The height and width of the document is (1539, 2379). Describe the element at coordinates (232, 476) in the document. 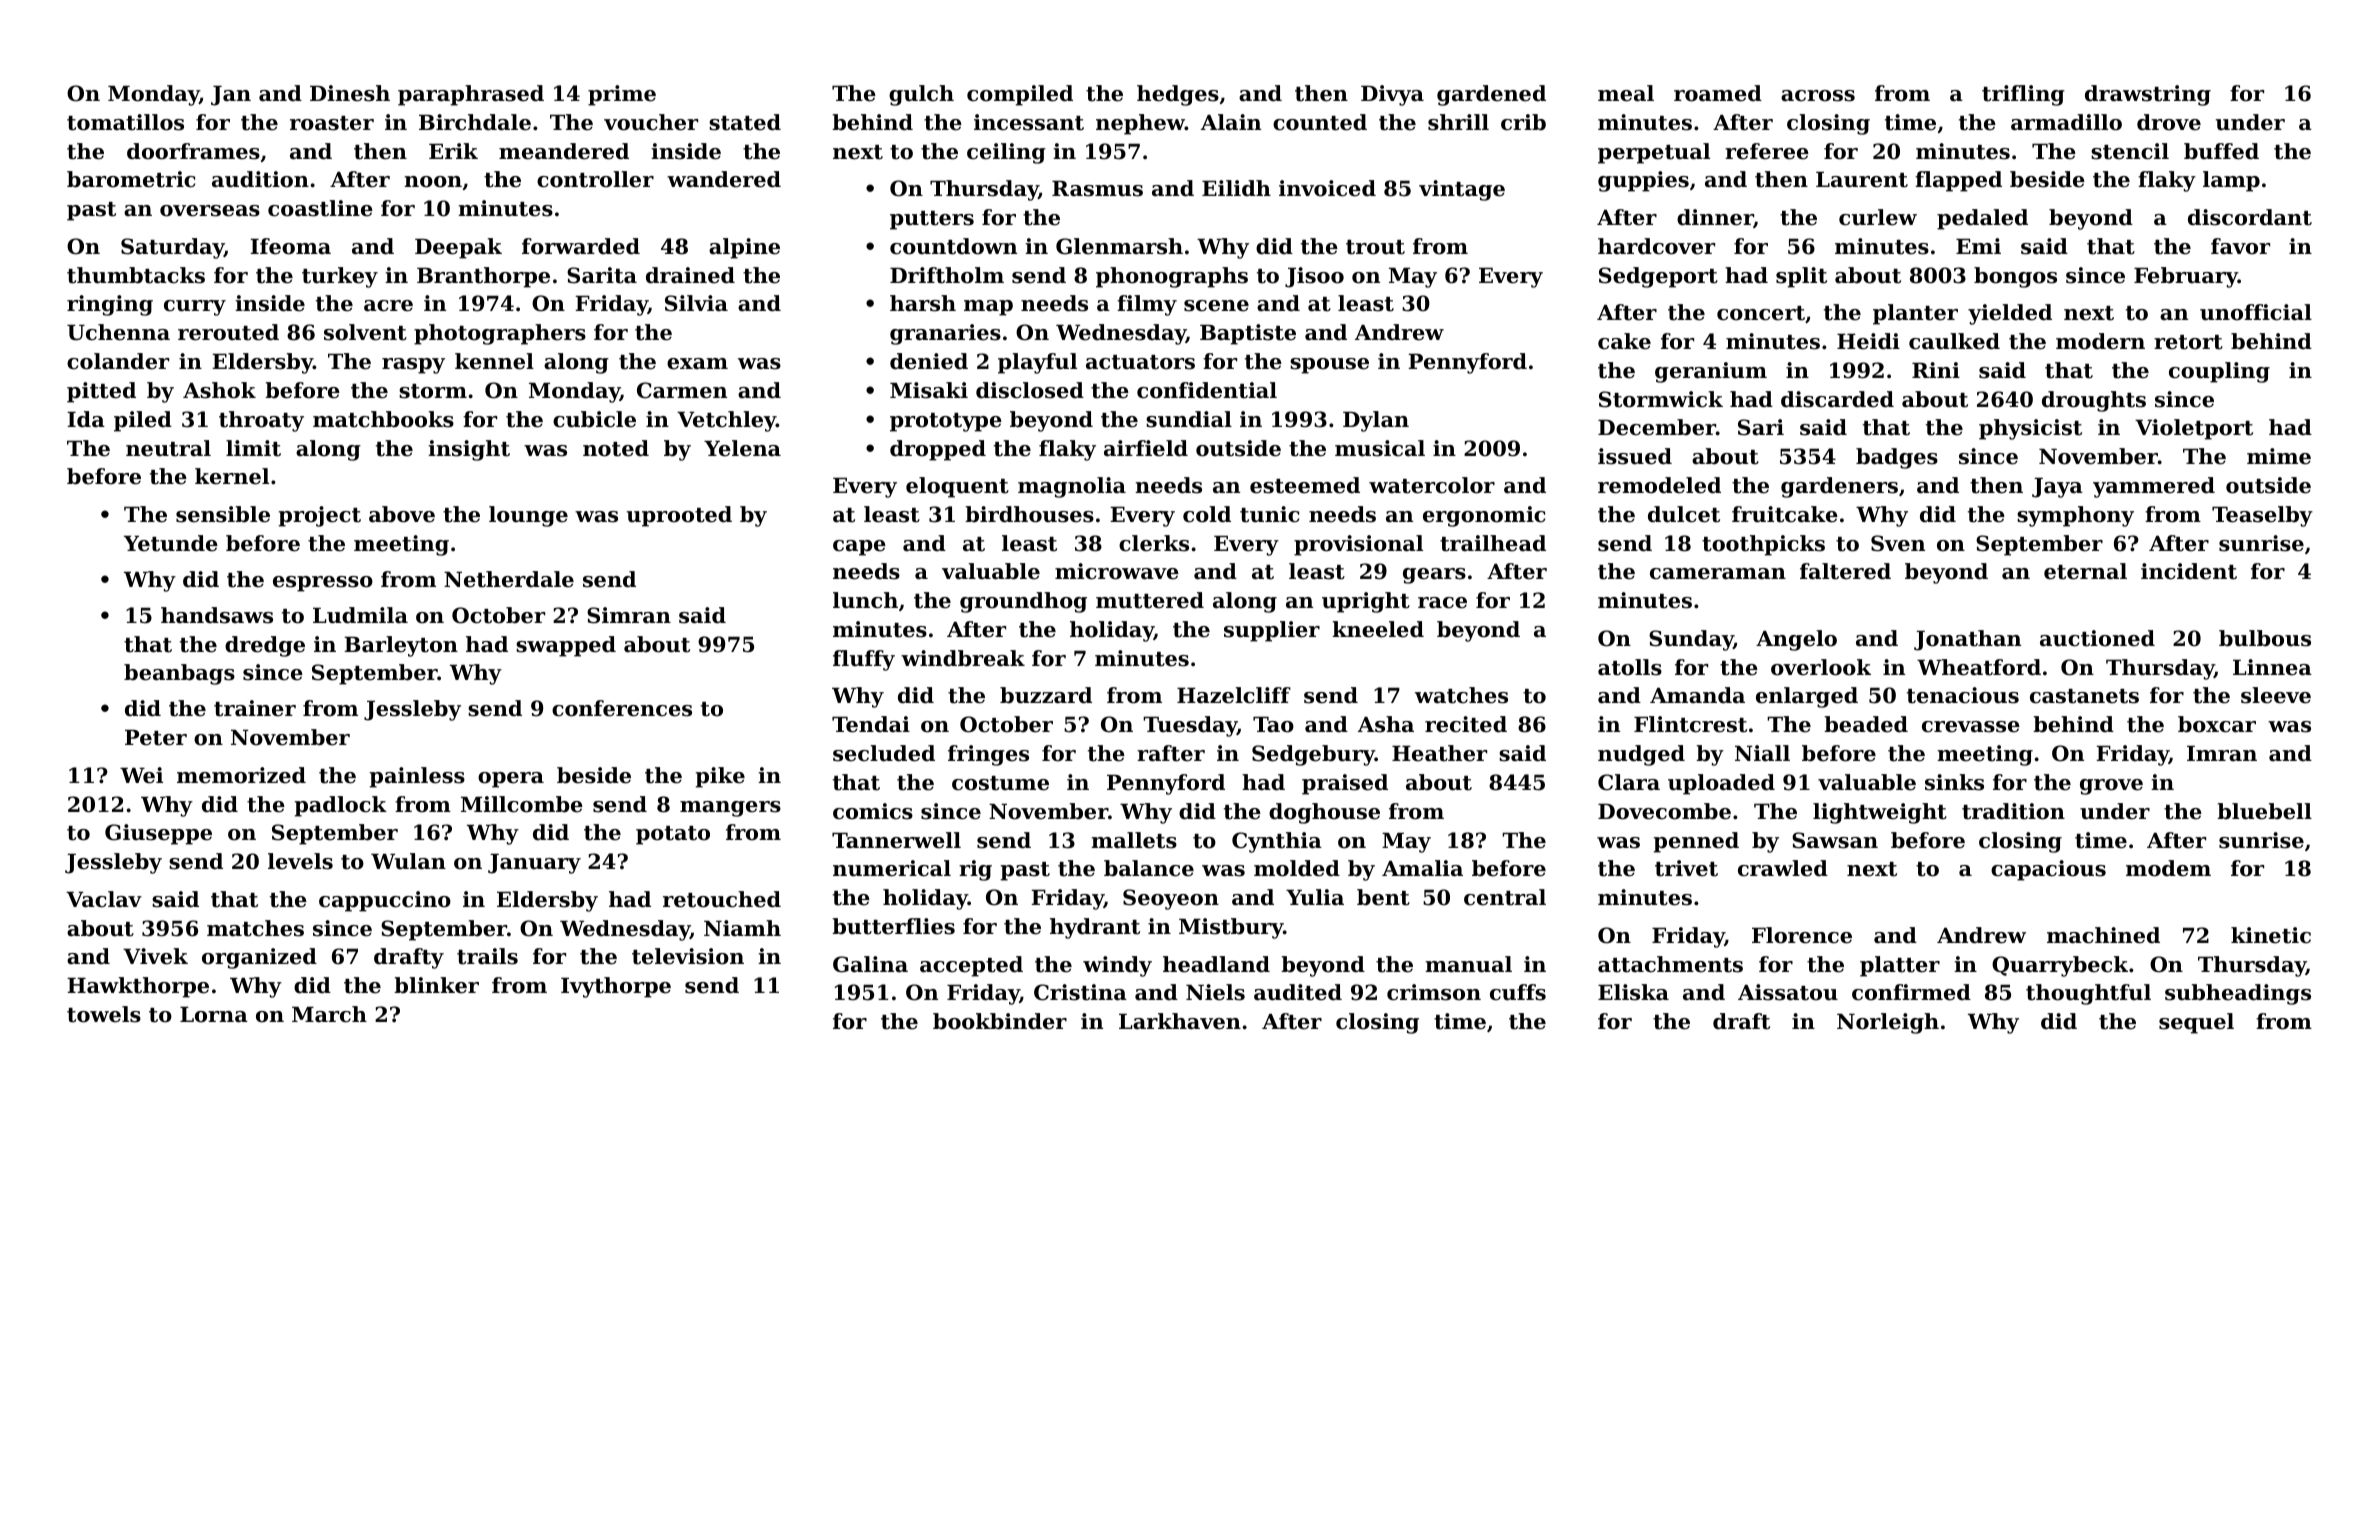

I see `kernel` at that location.
